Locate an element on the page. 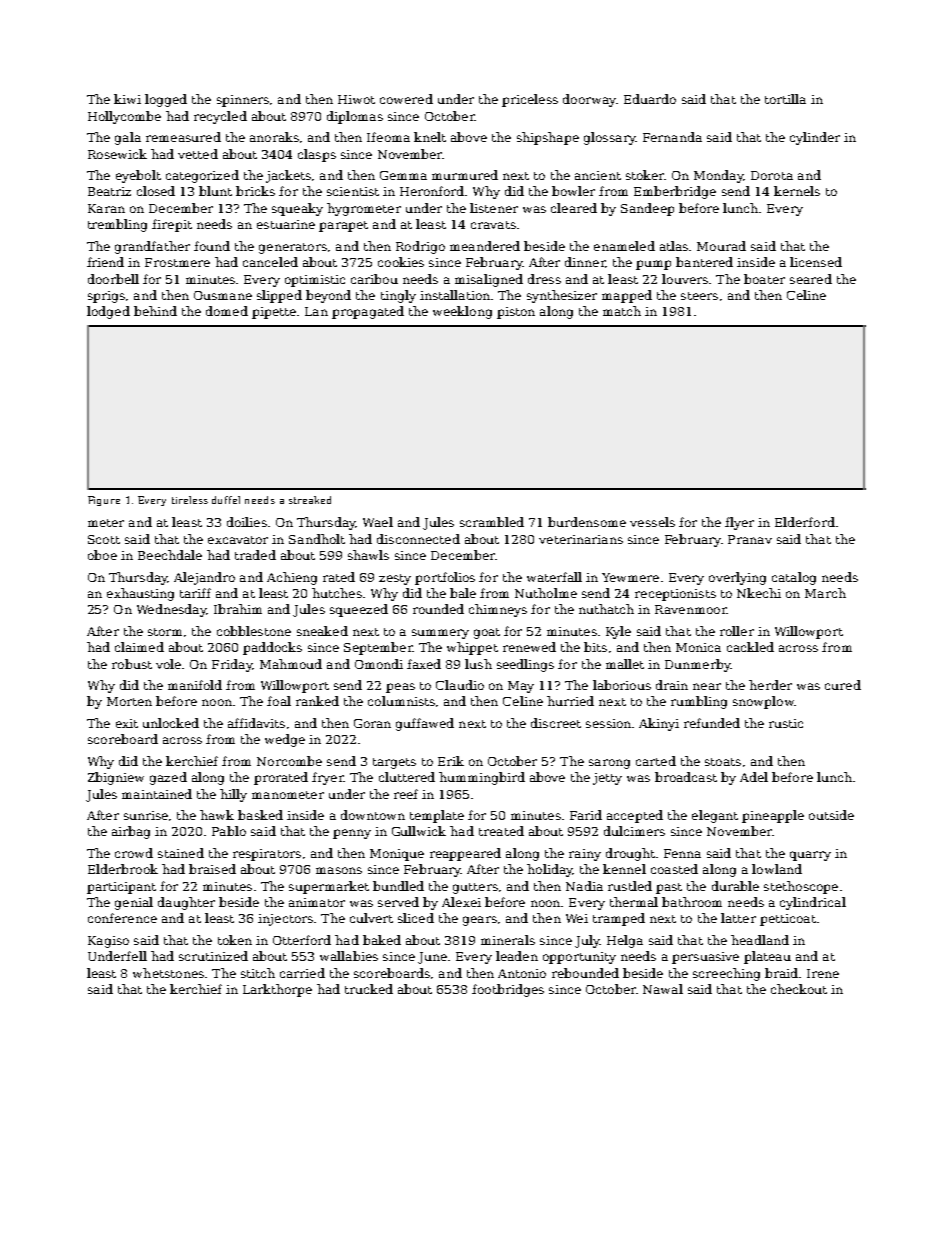  logged is located at coordinates (166, 100).
